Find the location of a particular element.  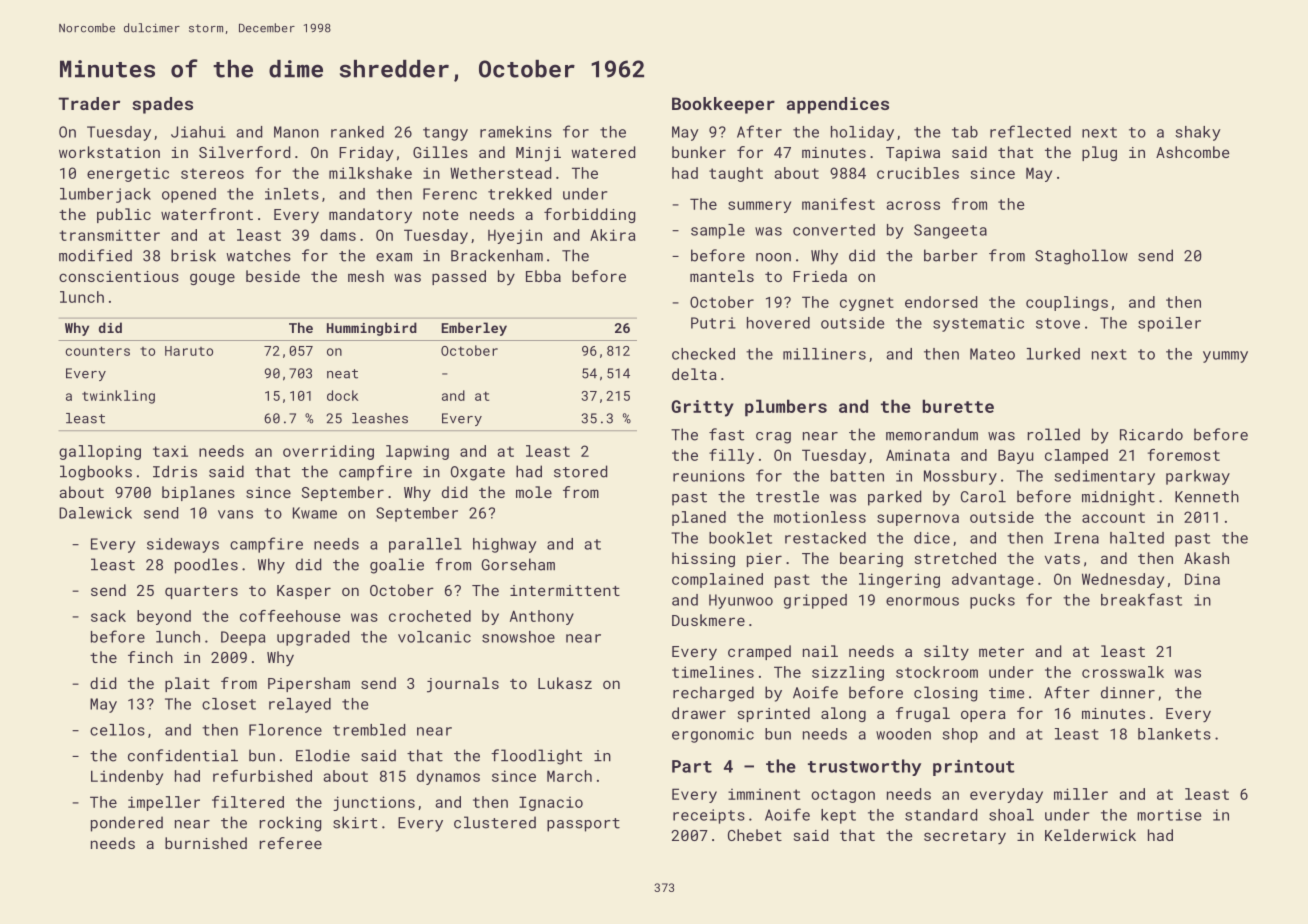

Wednesday is located at coordinates (1123, 580).
